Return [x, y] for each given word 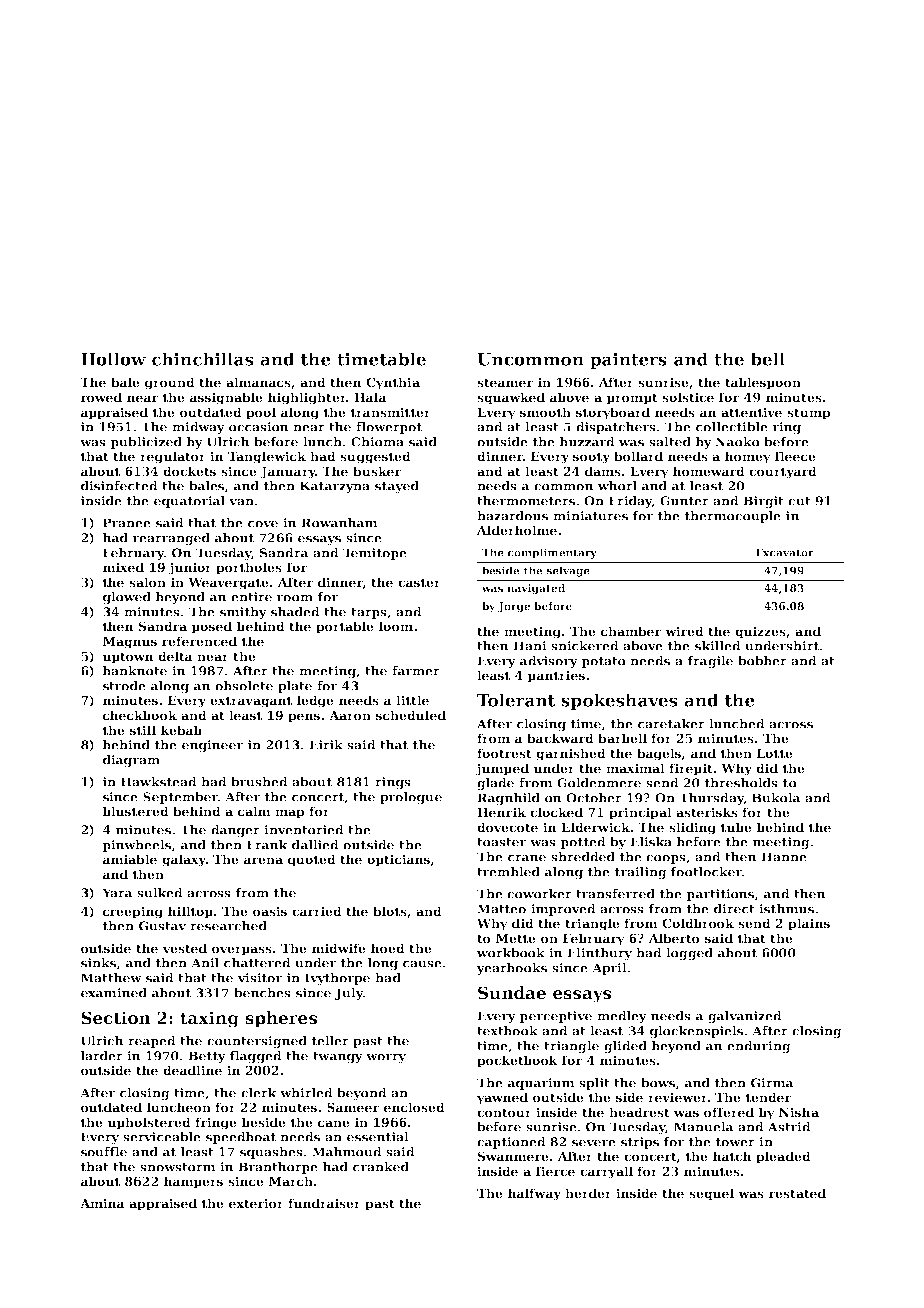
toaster [501, 842]
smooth [545, 412]
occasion [258, 427]
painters [628, 361]
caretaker [671, 724]
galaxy [184, 860]
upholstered [149, 1123]
